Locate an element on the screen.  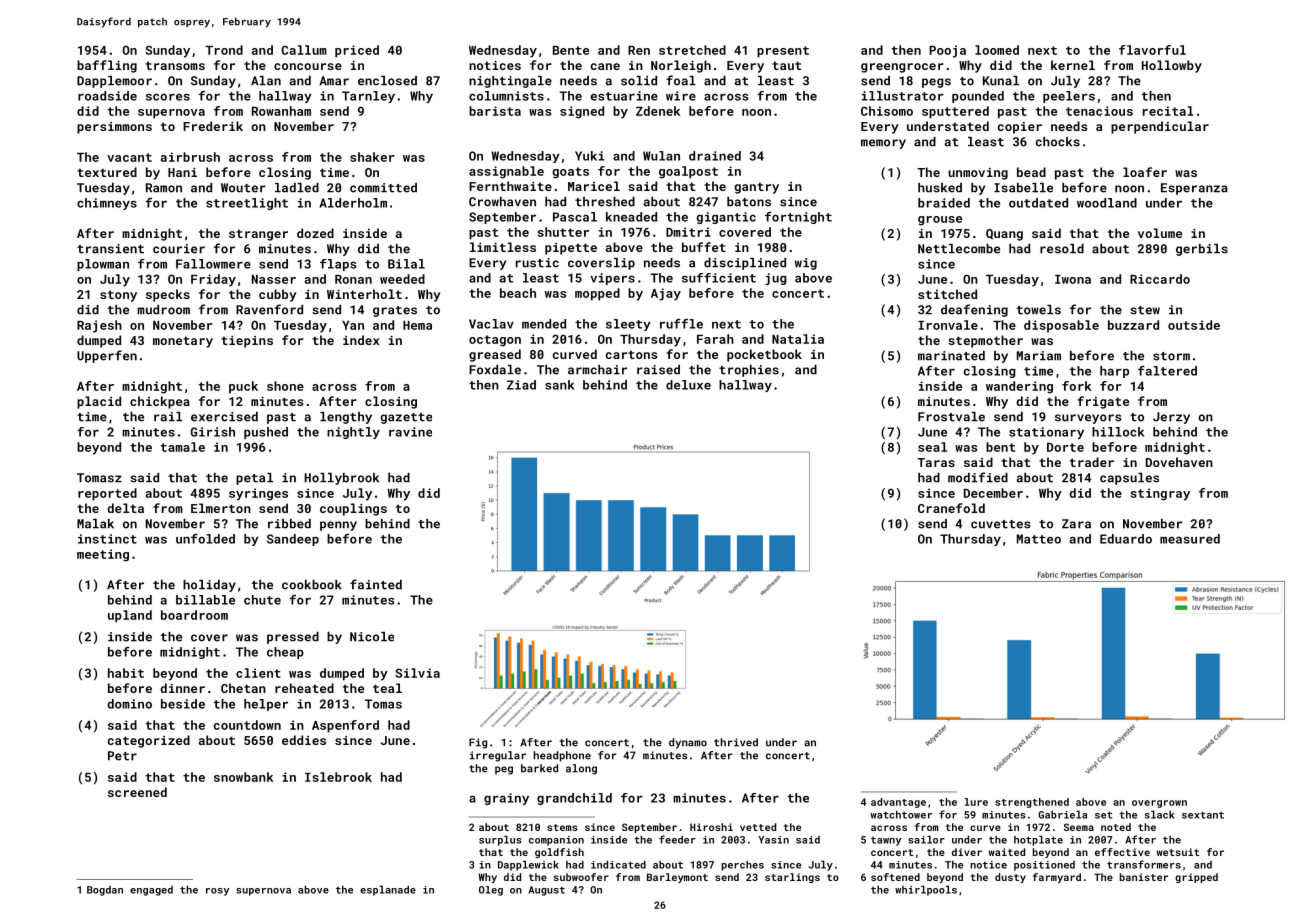
client is located at coordinates (258, 673).
